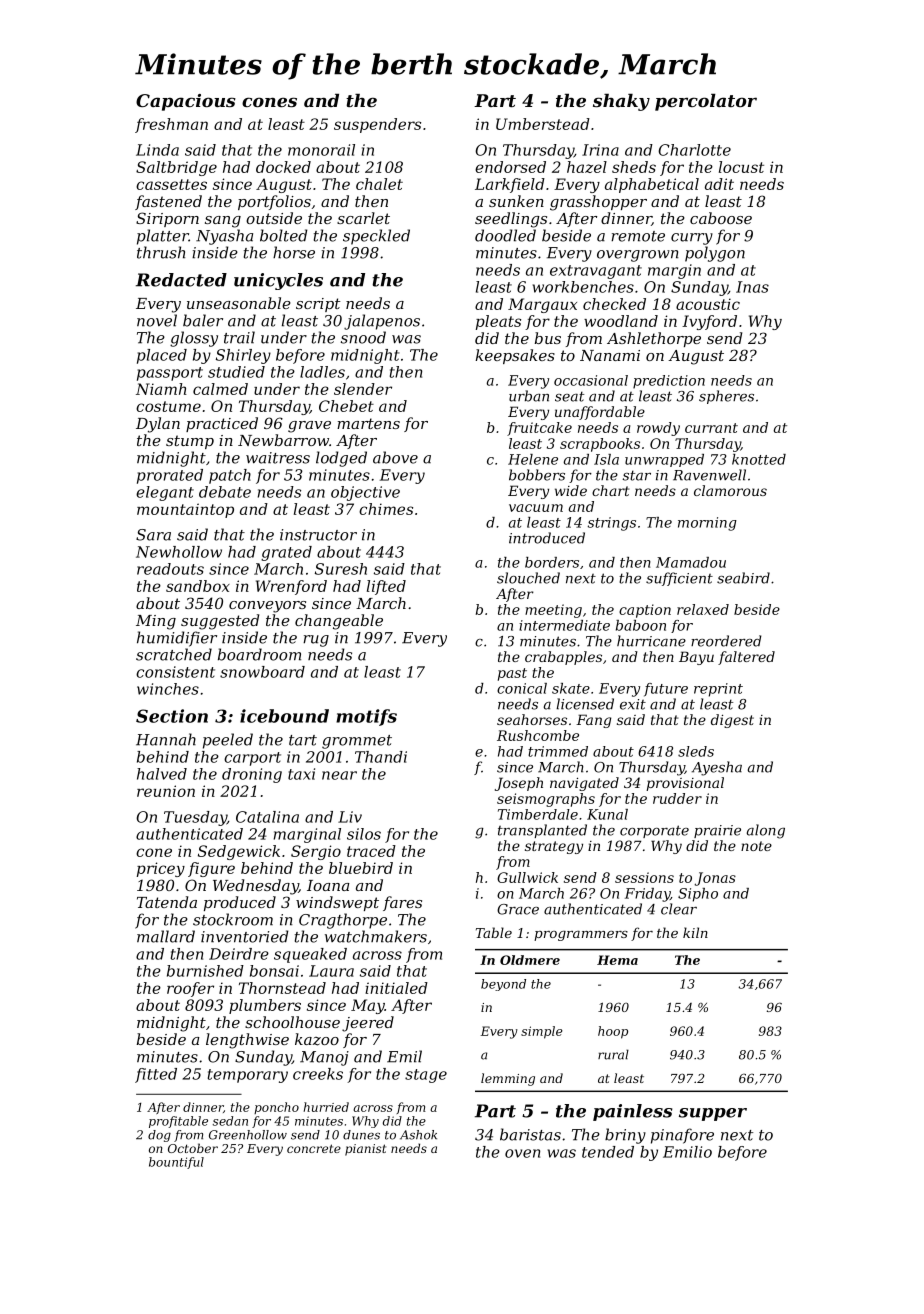 This screenshot has width=924, height=1314. I want to click on faltered, so click(746, 658).
